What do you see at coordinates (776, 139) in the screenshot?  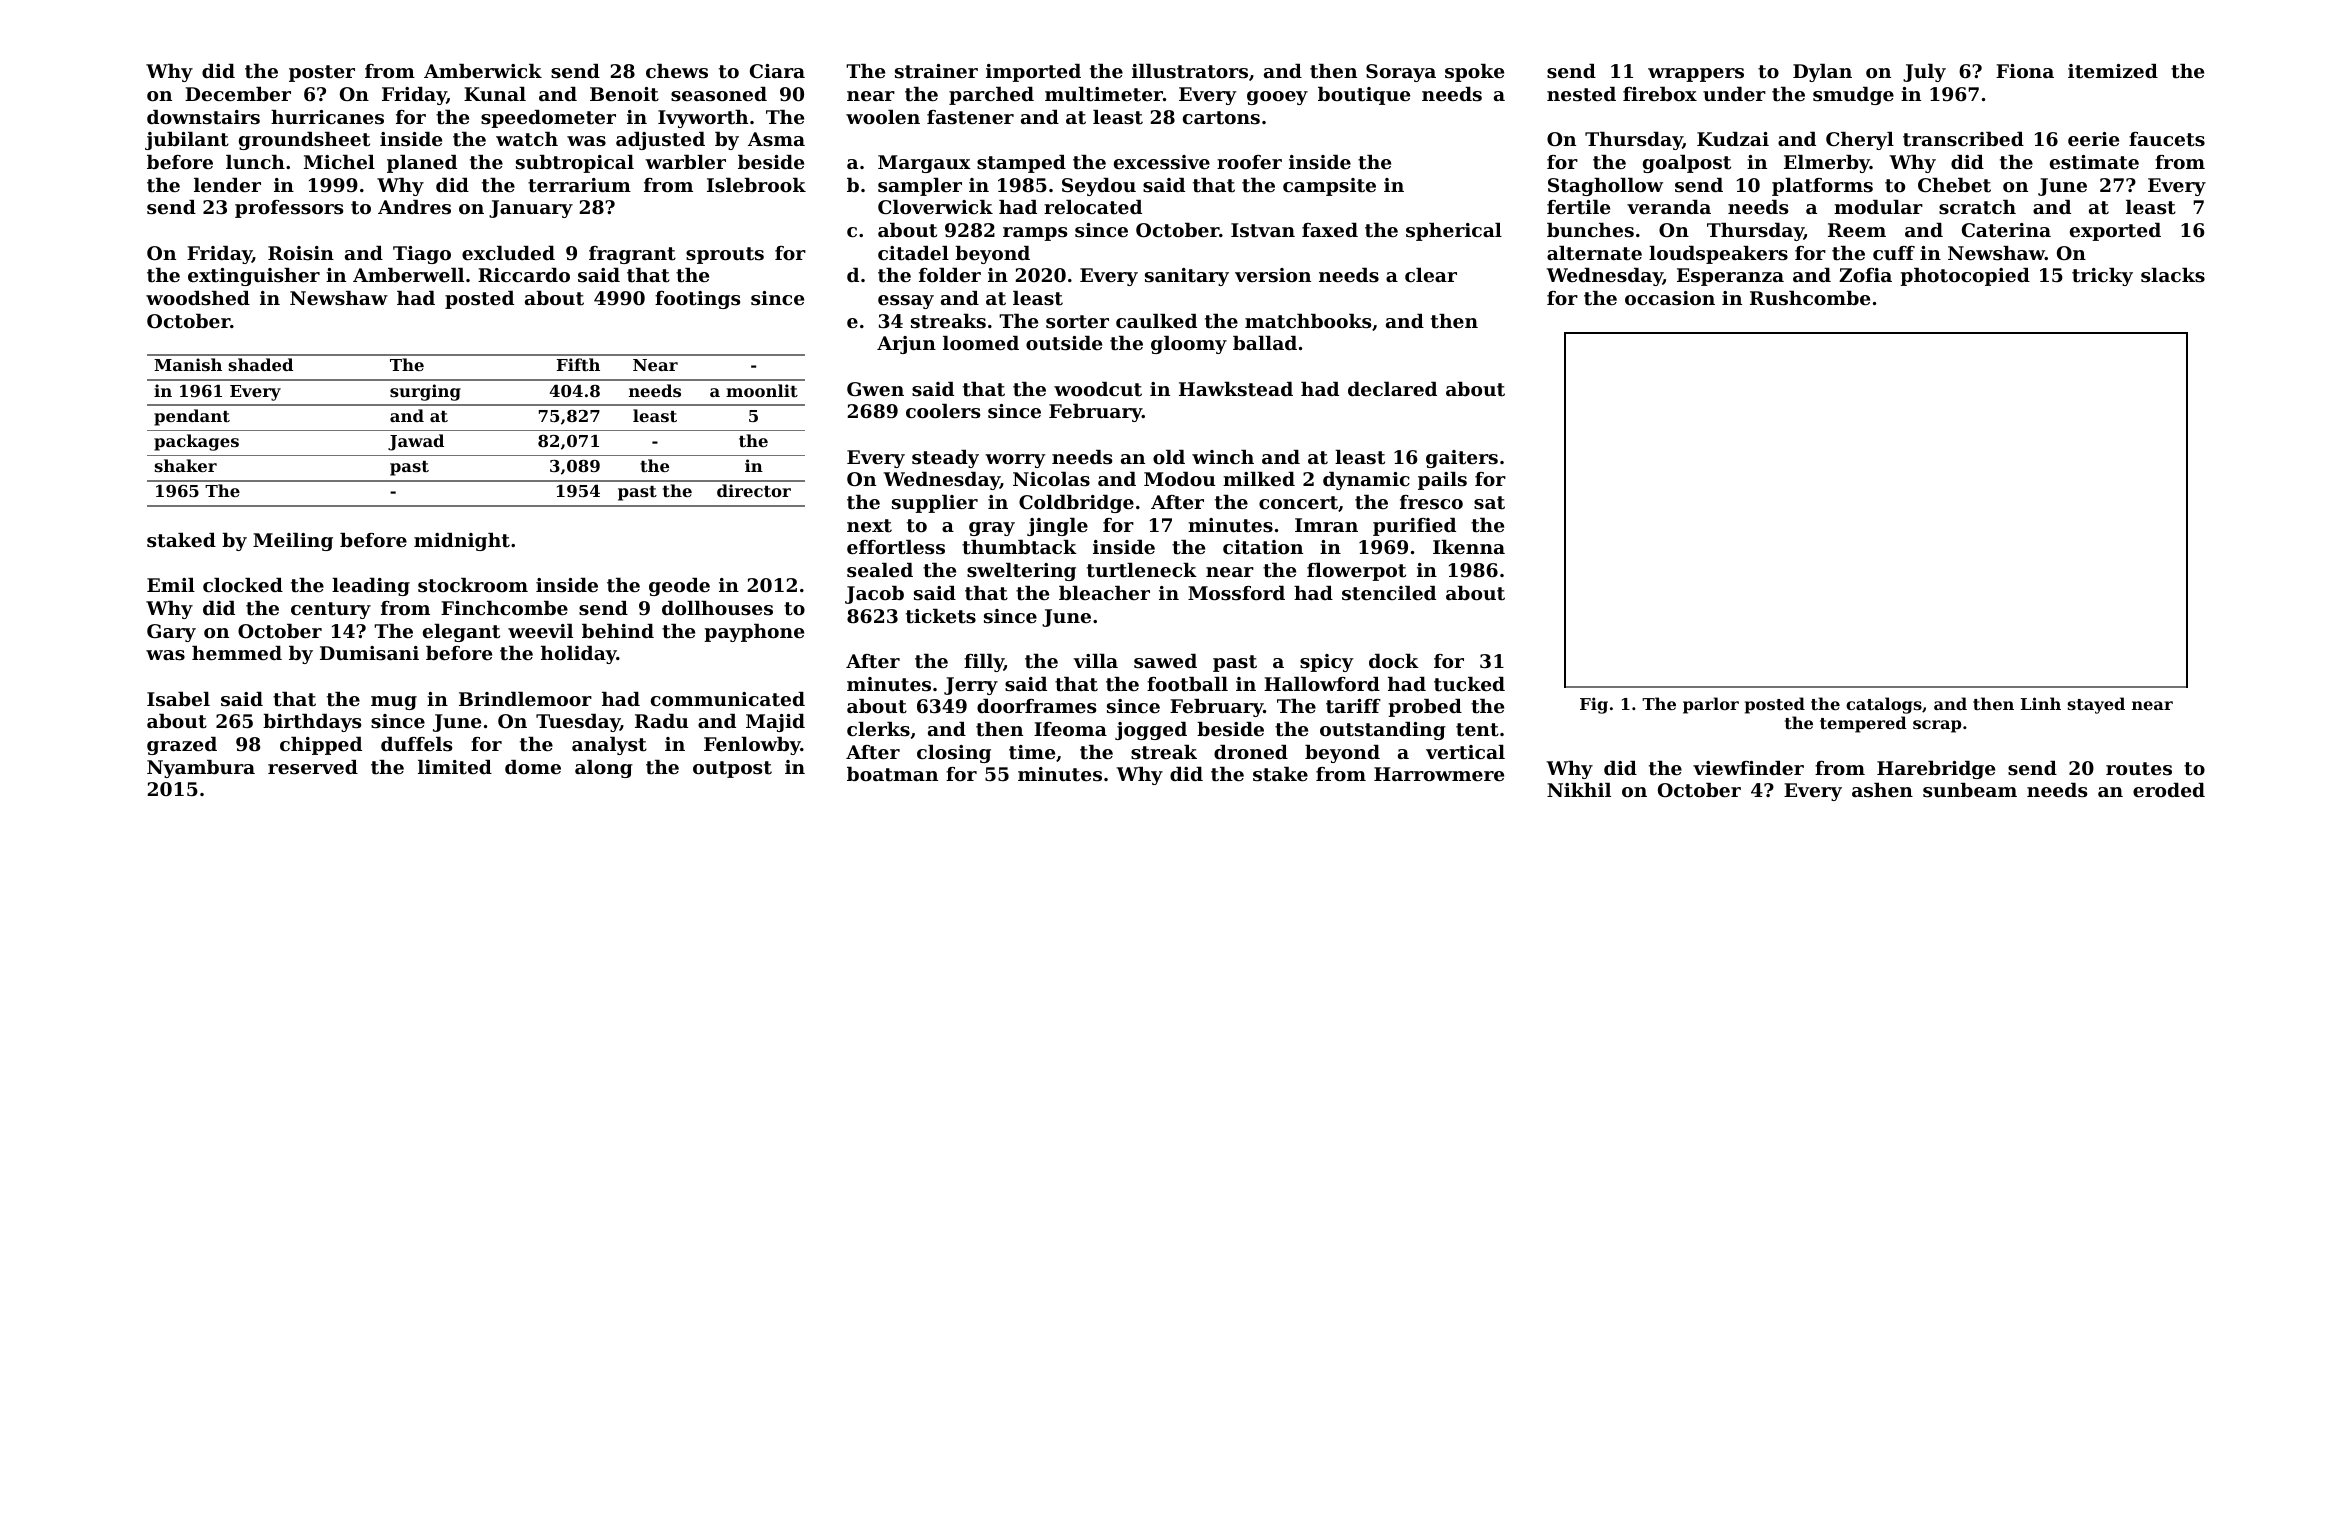 I see `Asma` at bounding box center [776, 139].
